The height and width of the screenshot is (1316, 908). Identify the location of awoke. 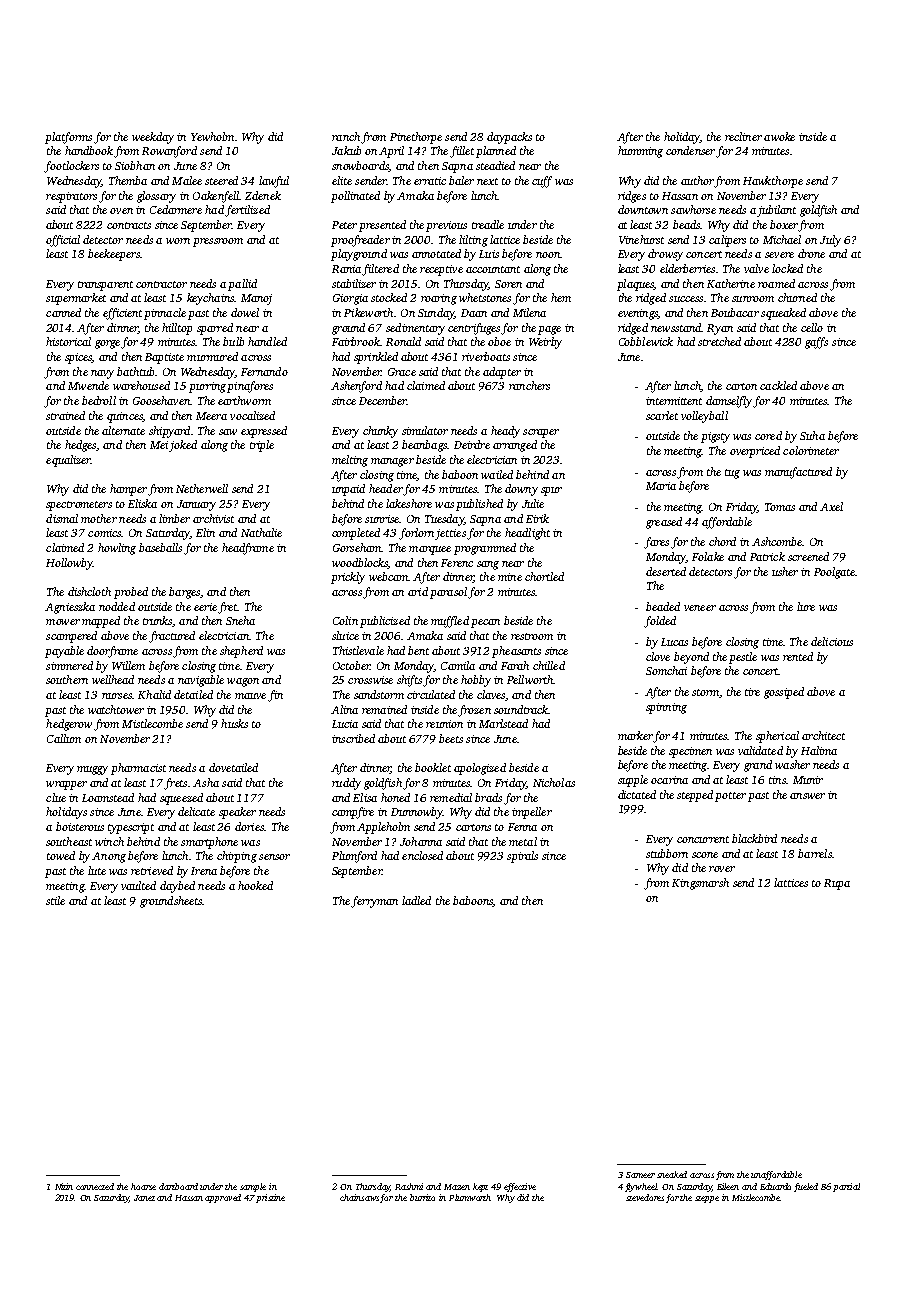
(779, 136).
